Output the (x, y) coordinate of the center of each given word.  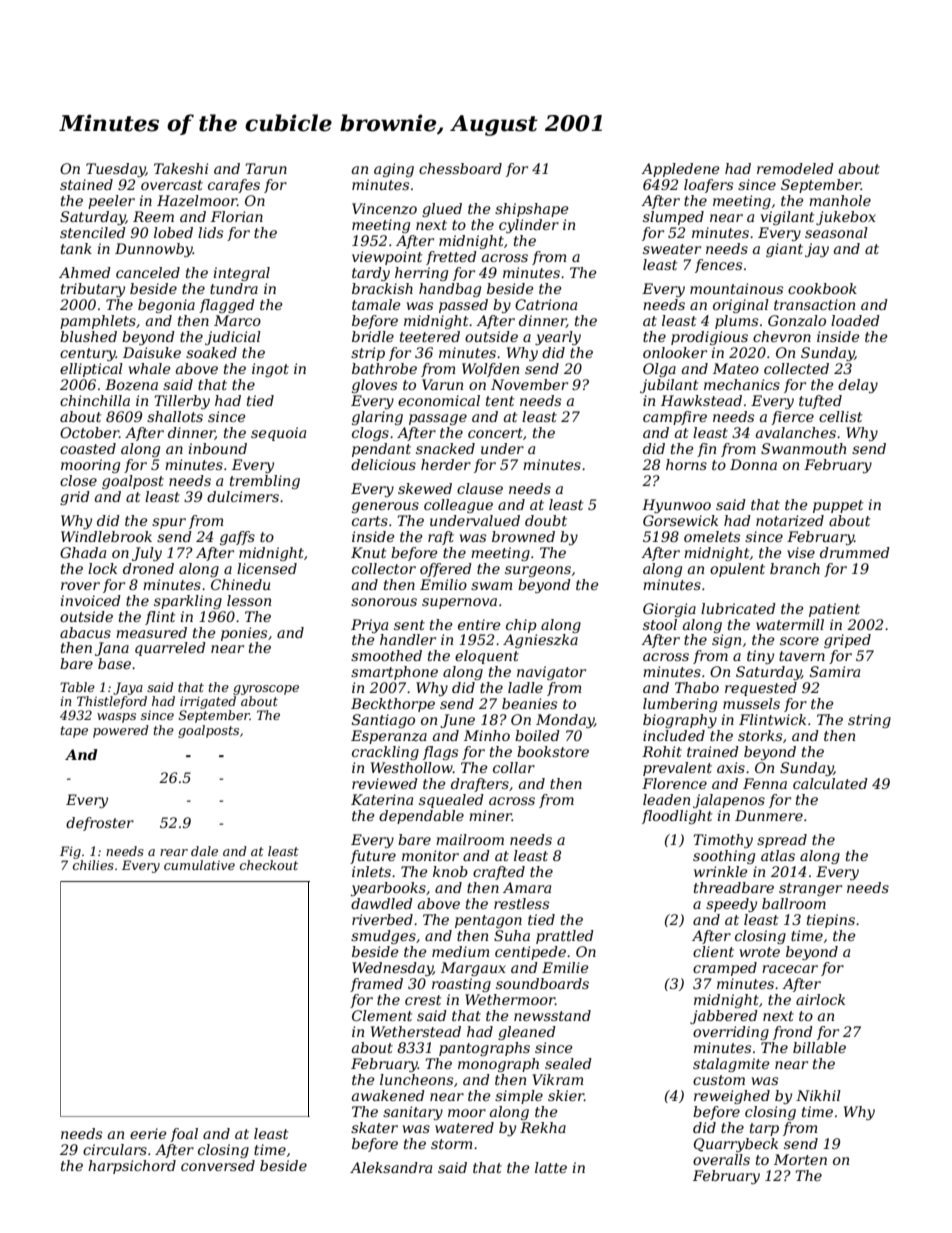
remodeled (795, 168)
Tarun (266, 168)
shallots (175, 416)
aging (394, 170)
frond (793, 1033)
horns (686, 464)
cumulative (199, 865)
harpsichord (132, 1167)
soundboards (542, 983)
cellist (840, 416)
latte (551, 1167)
